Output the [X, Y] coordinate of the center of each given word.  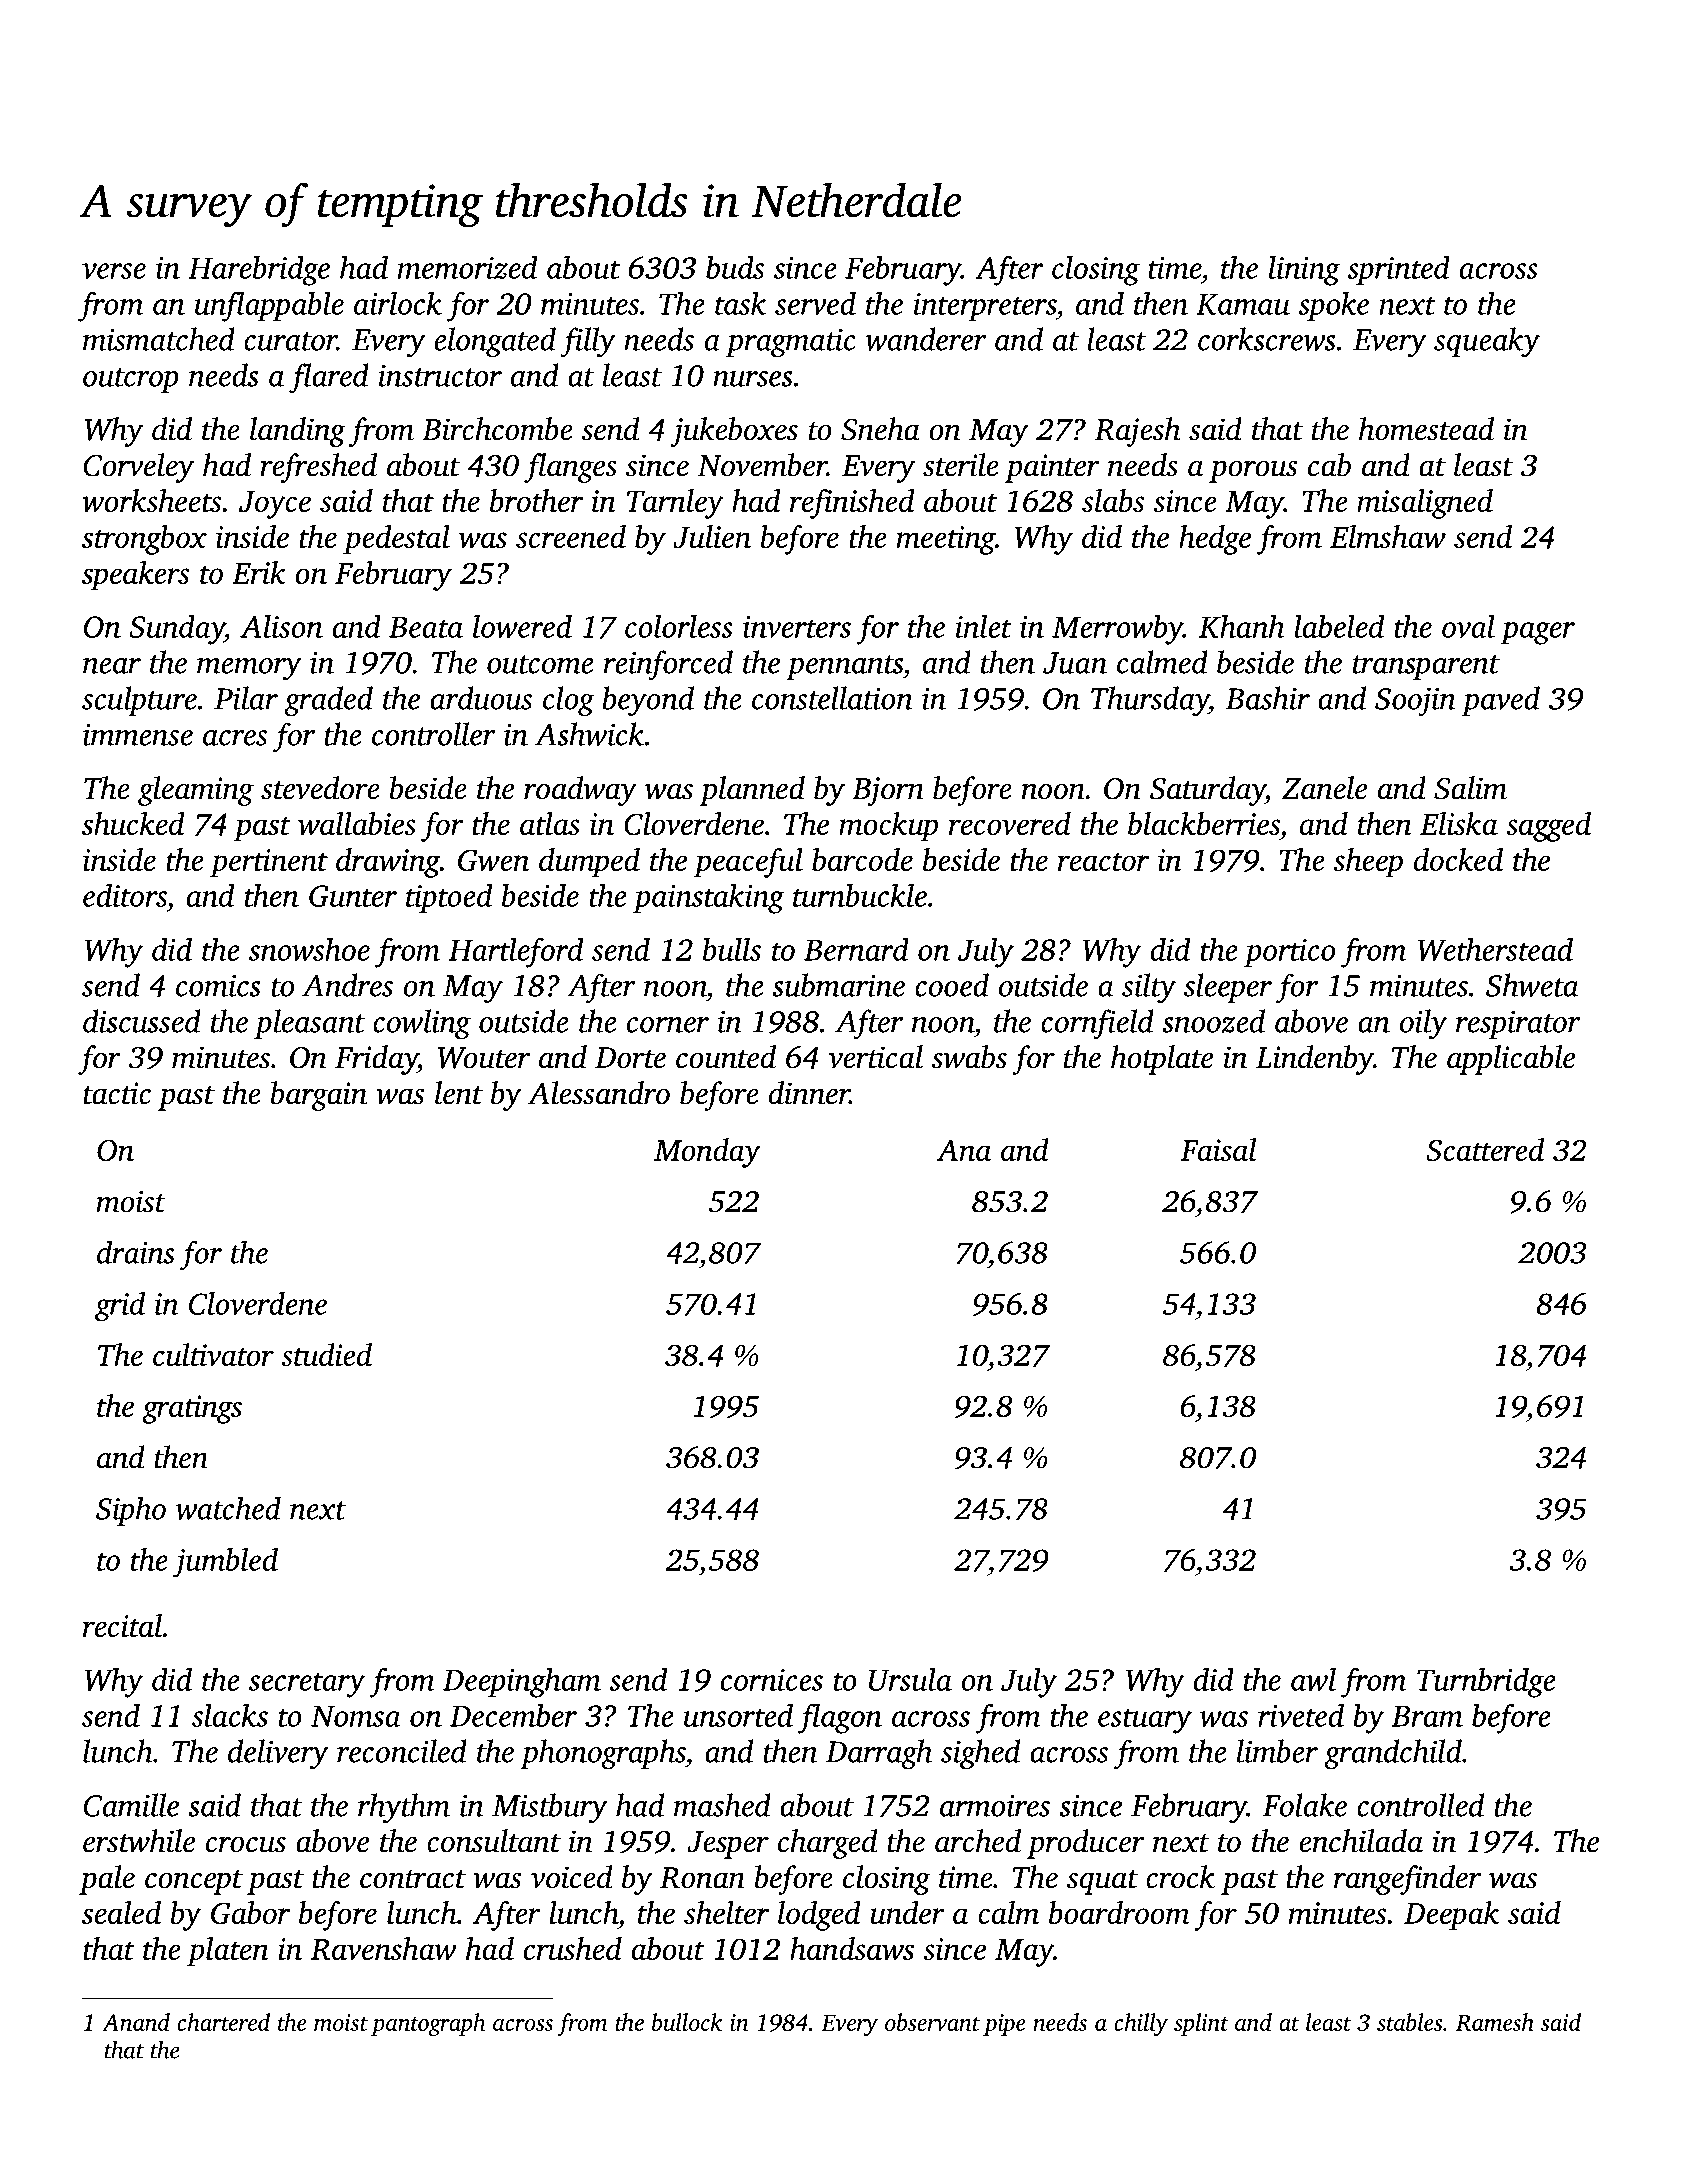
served [815, 303]
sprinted [1398, 270]
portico [1289, 953]
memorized [467, 267]
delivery [278, 1754]
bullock [687, 2022]
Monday [707, 1153]
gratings [192, 1409]
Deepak [1451, 1916]
